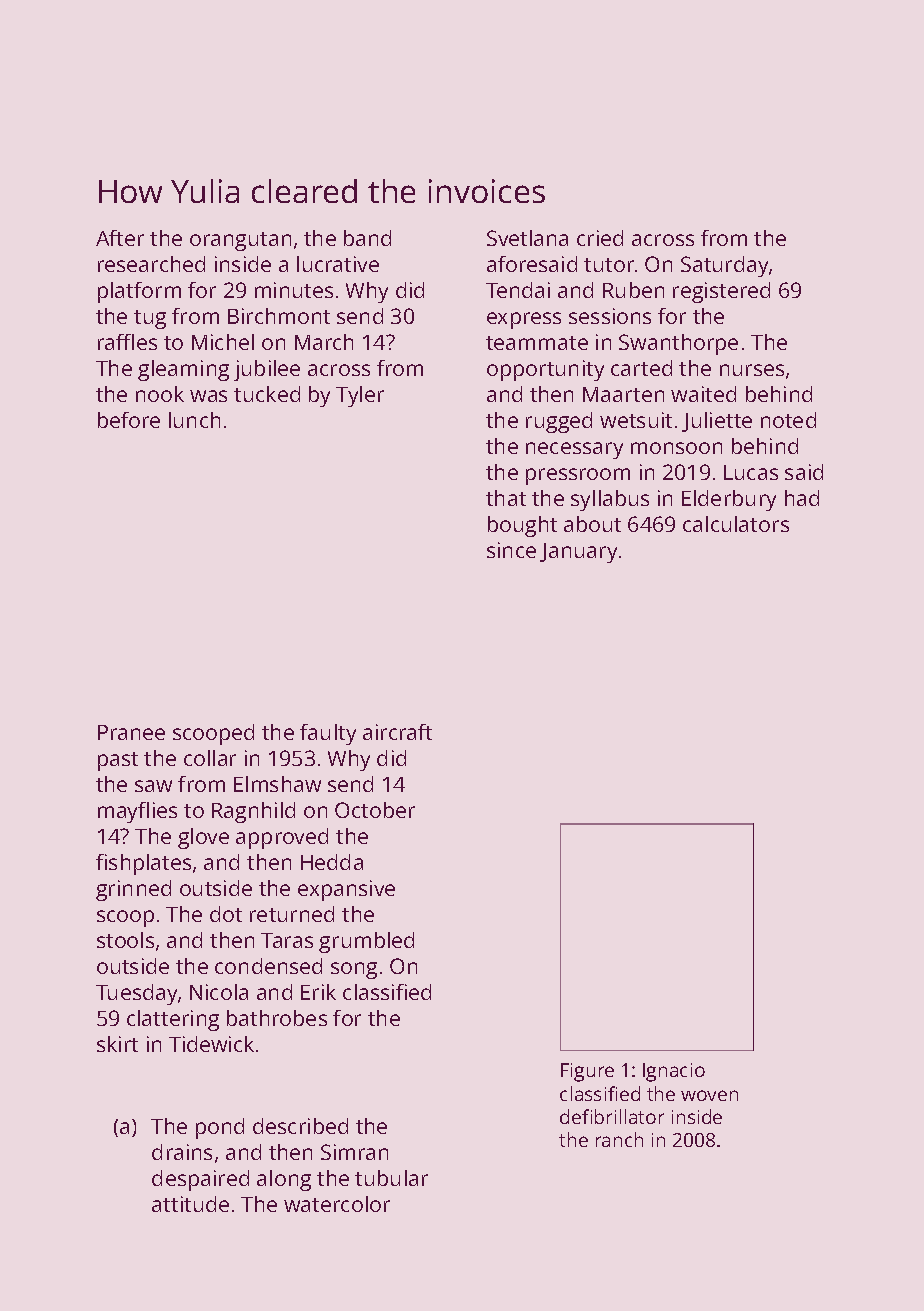 The height and width of the document is (1311, 924). What do you see at coordinates (752, 370) in the document?
I see `nurses` at bounding box center [752, 370].
